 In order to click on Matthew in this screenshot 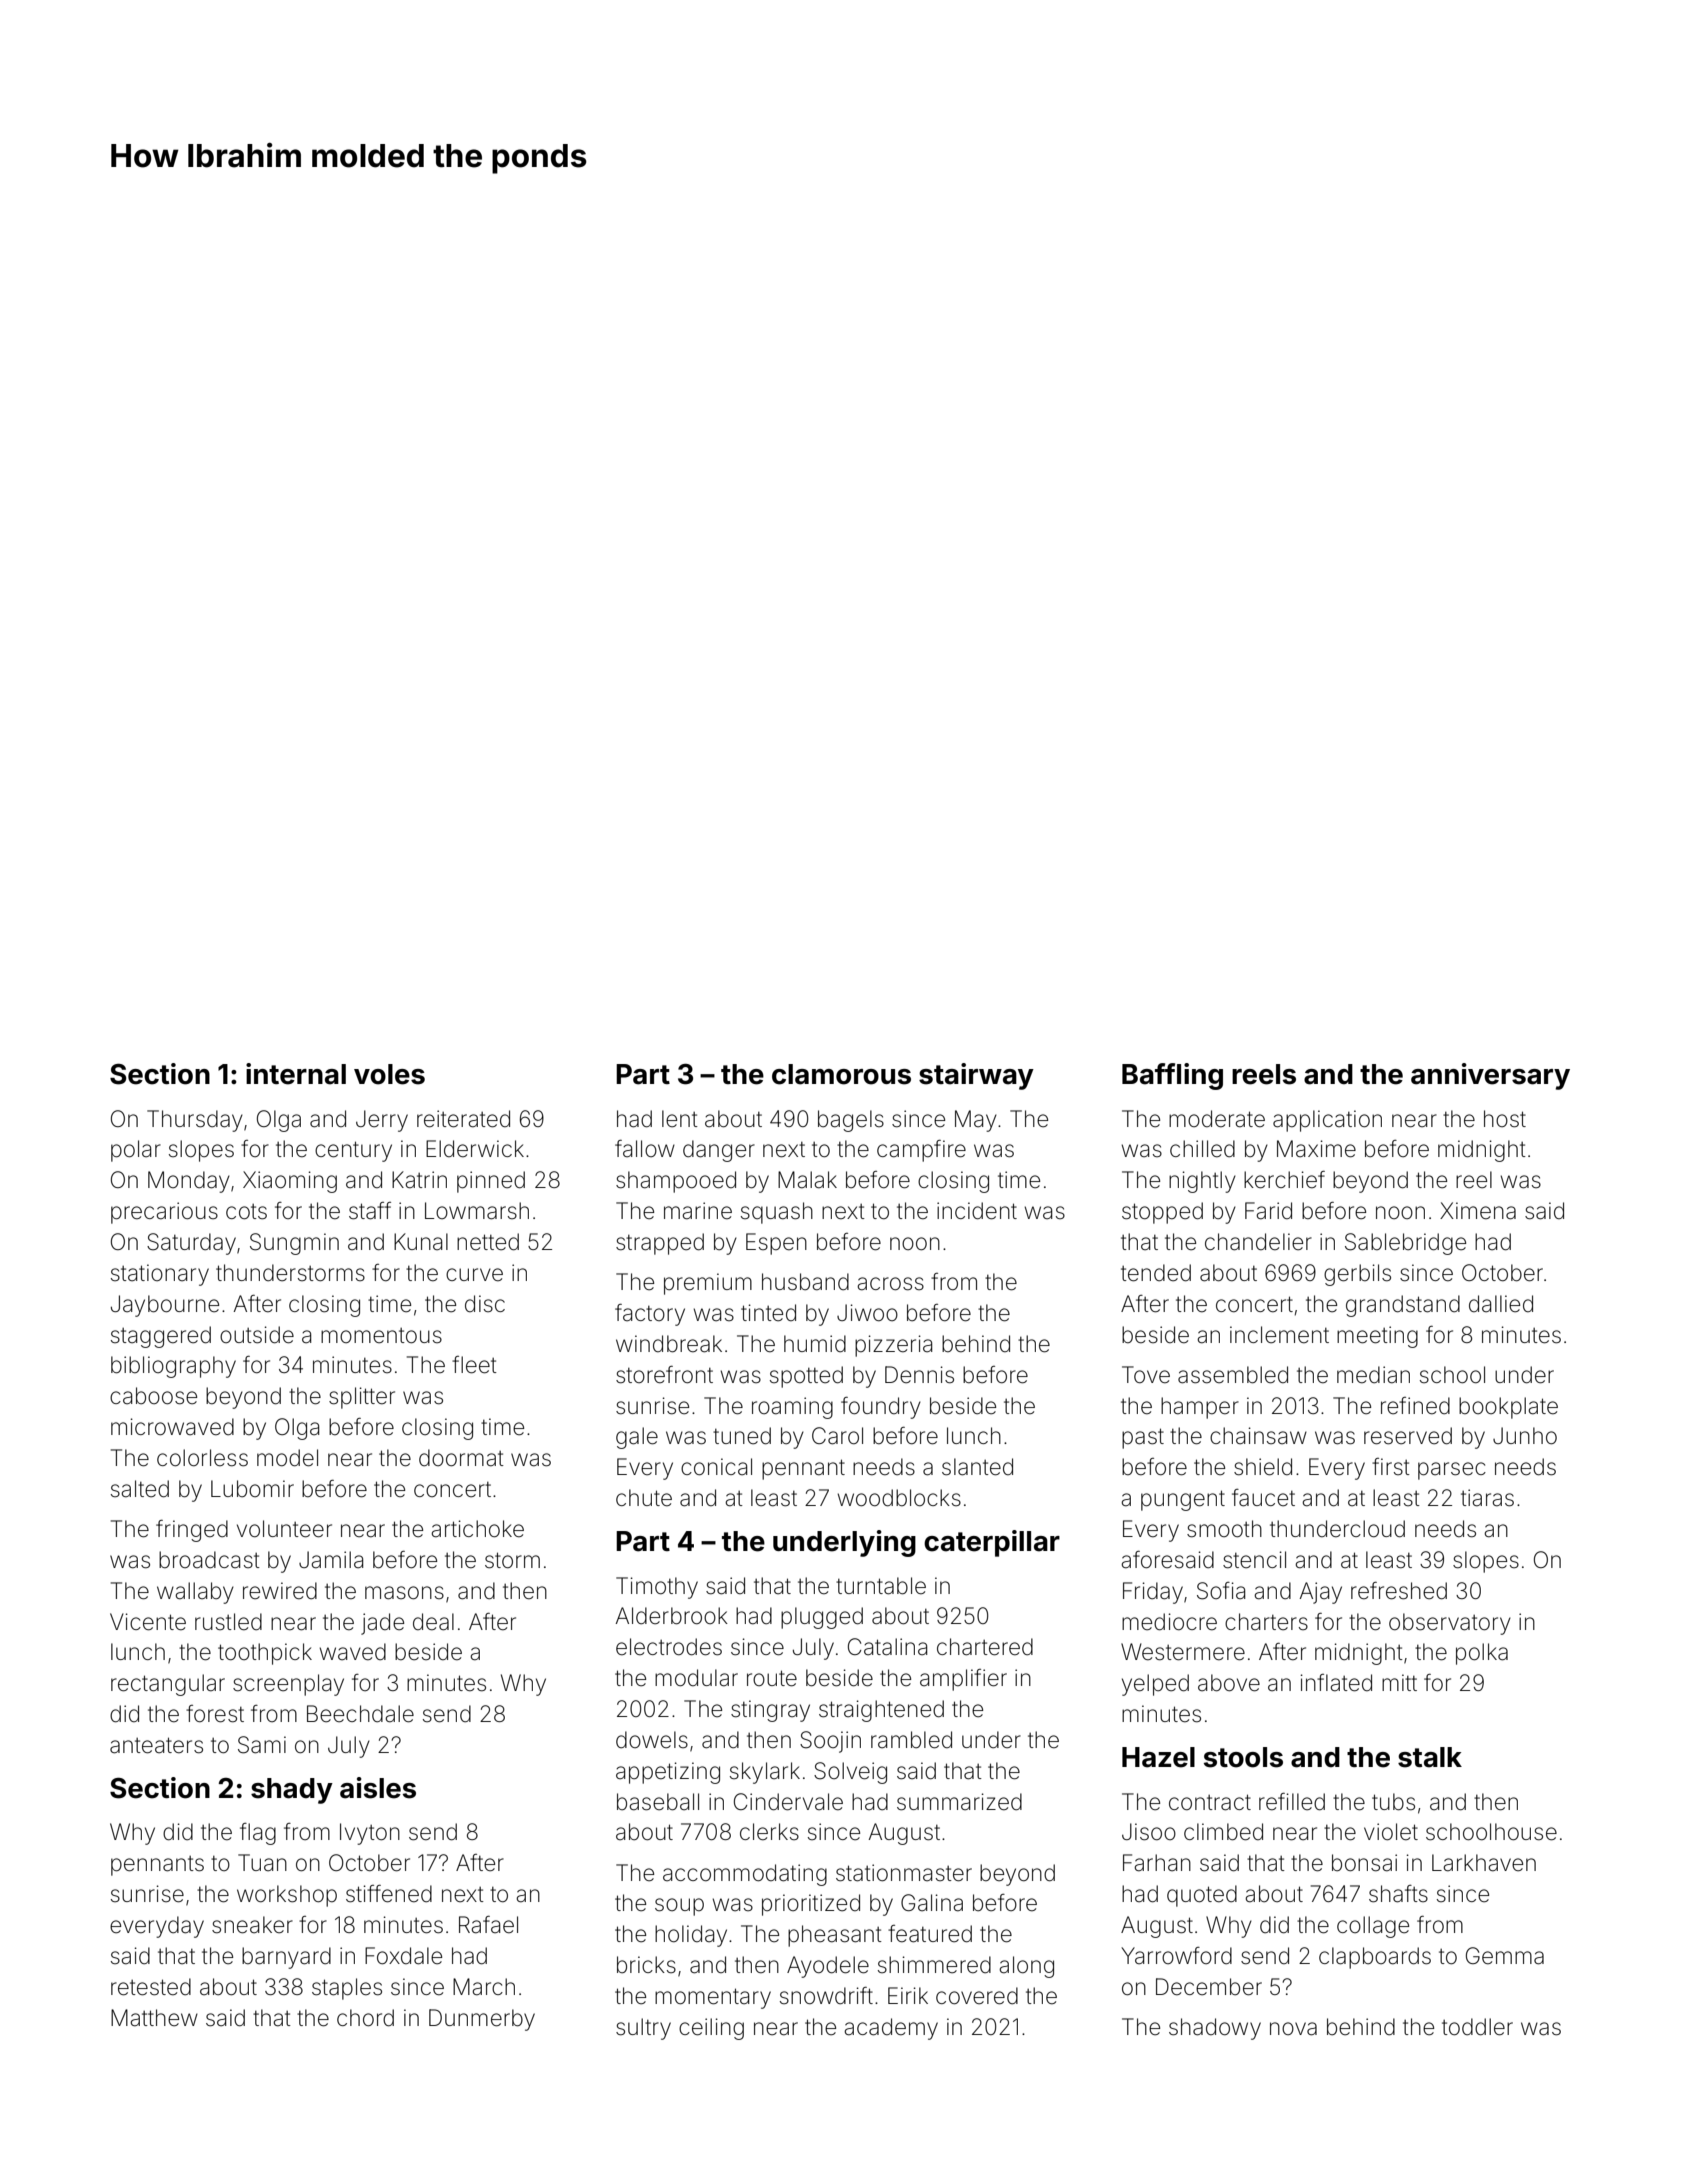, I will do `click(154, 2018)`.
